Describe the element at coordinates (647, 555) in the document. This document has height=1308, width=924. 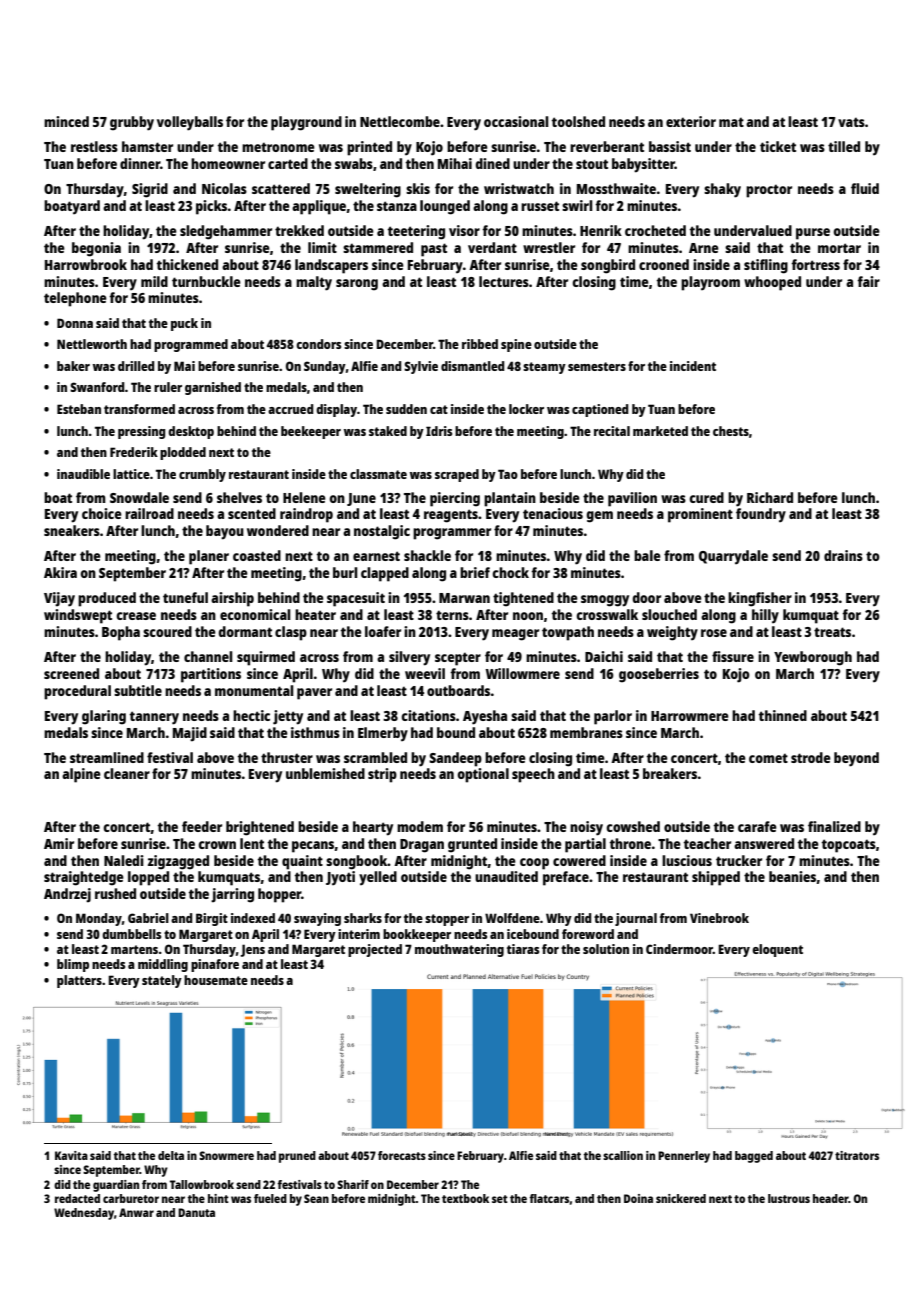
I see `bale` at that location.
